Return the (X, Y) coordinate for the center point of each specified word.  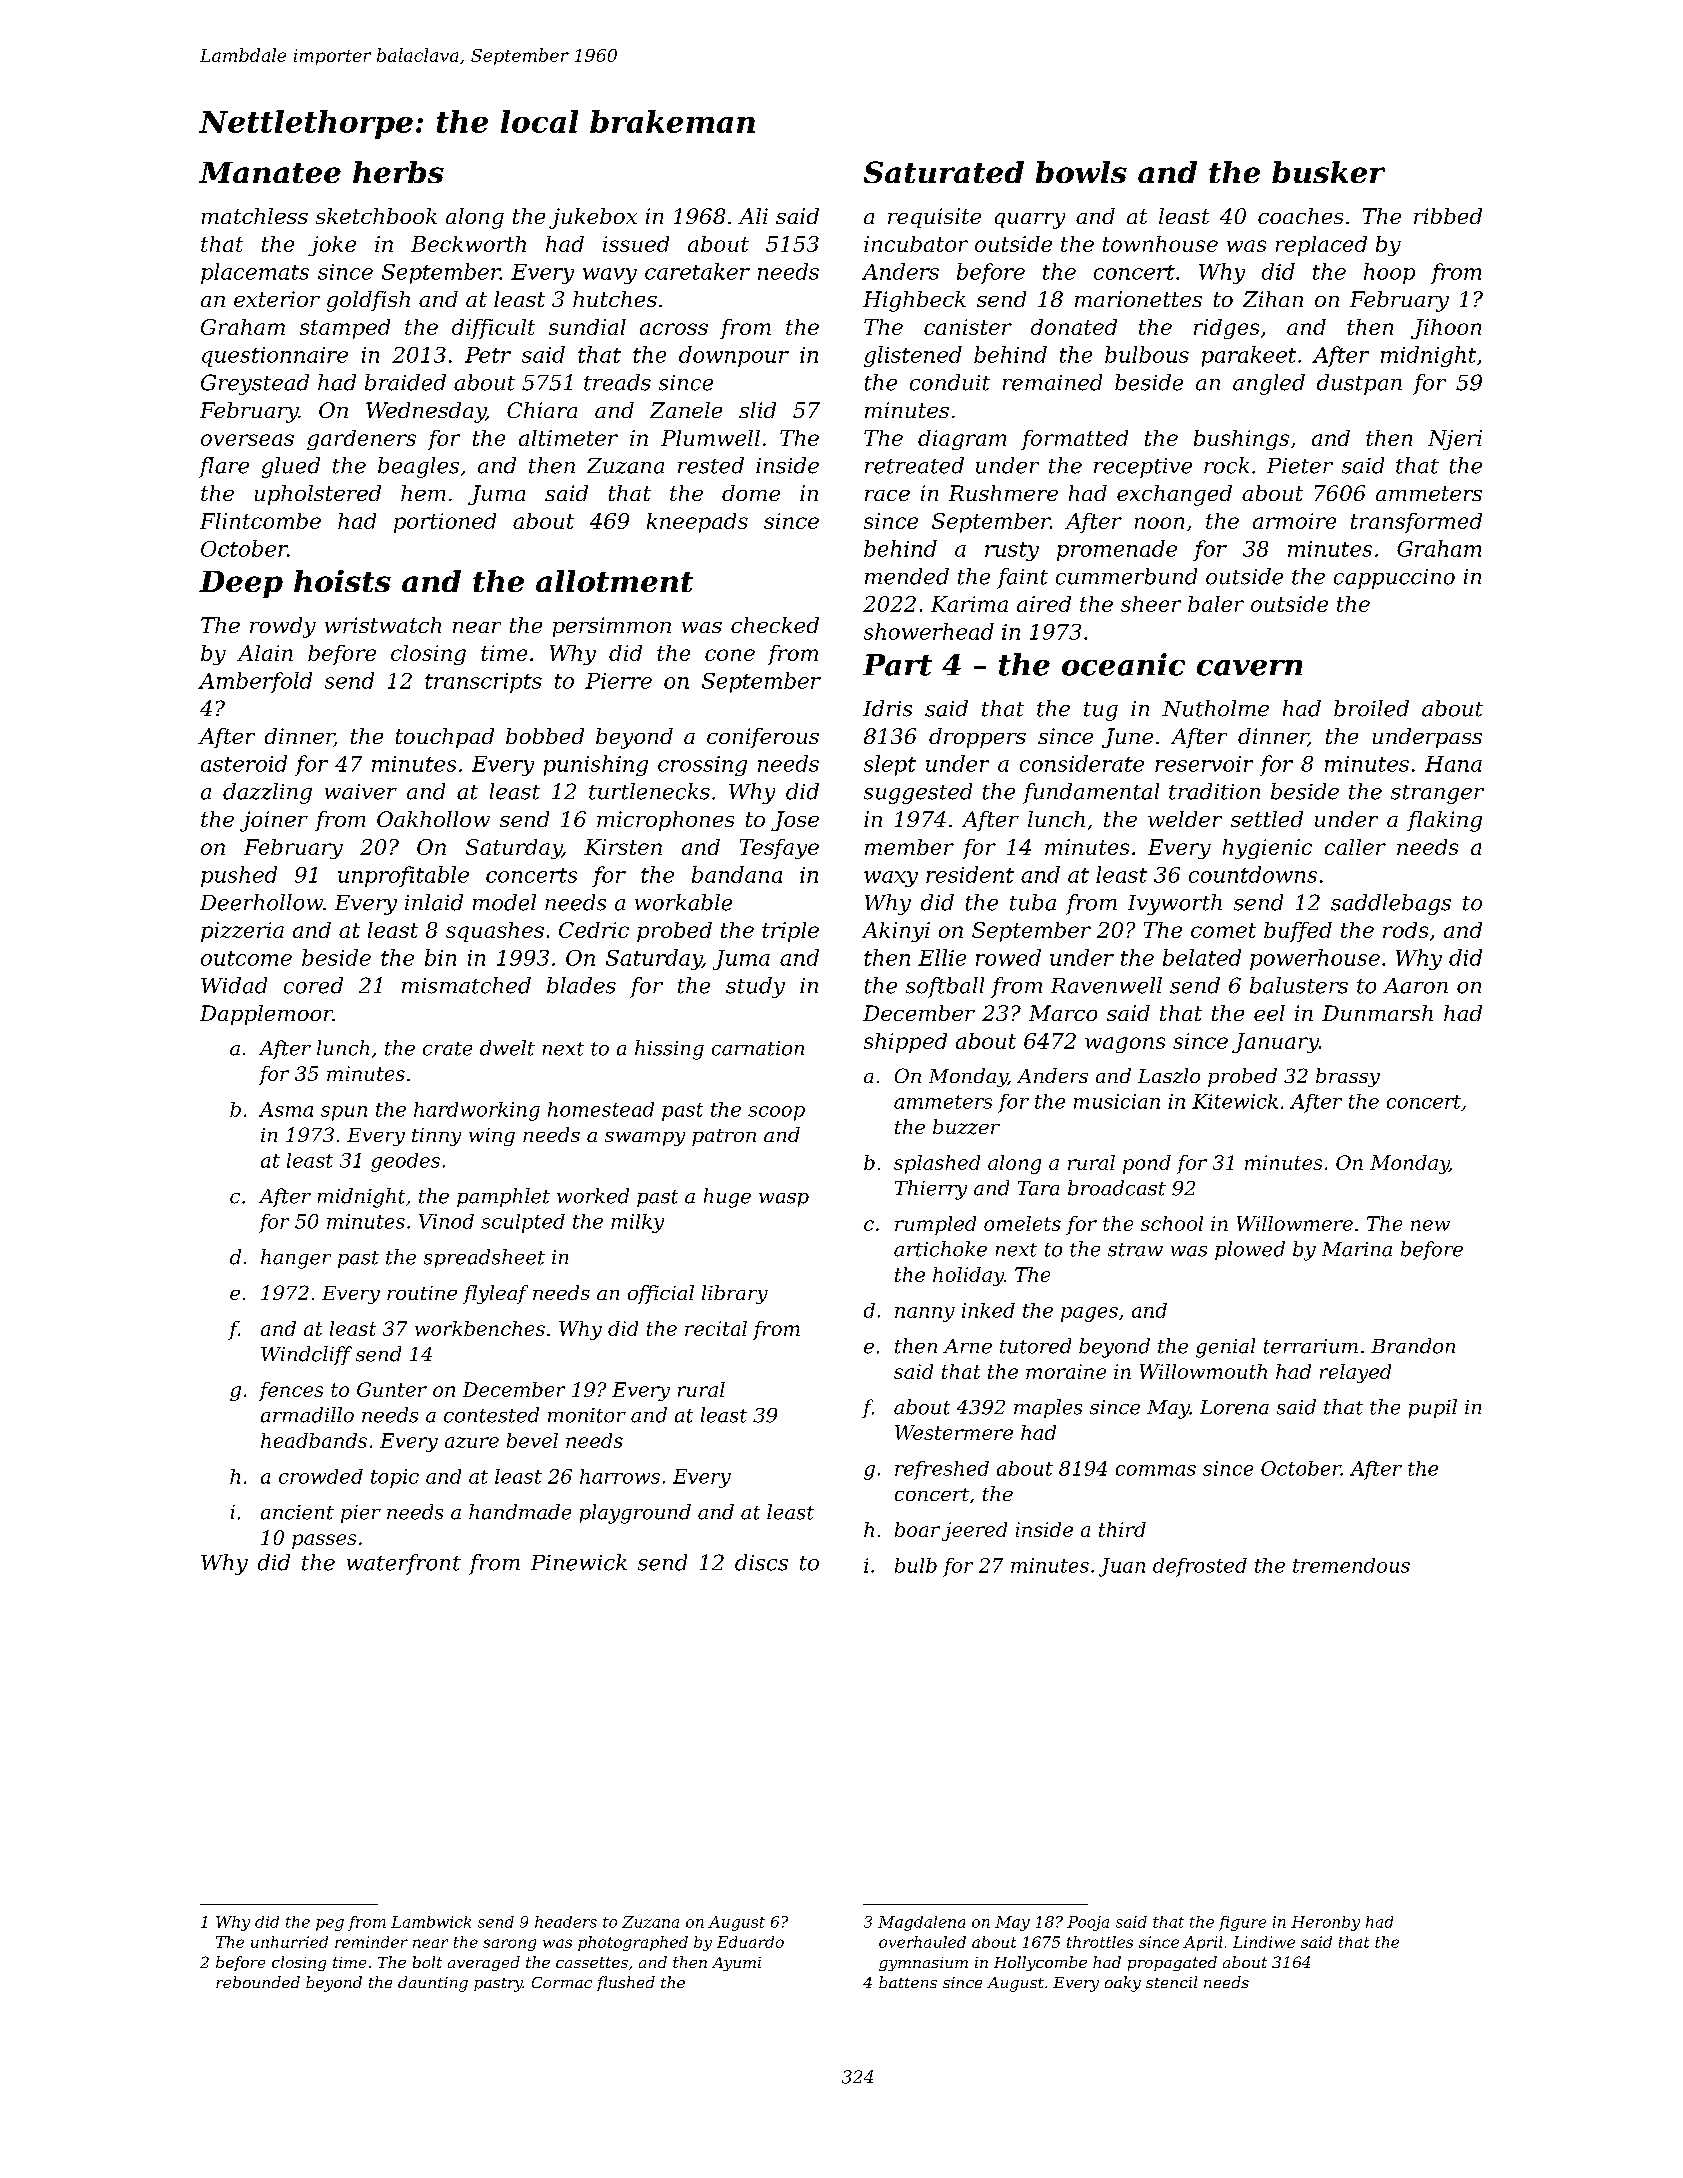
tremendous (1351, 1565)
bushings (1241, 440)
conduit (950, 382)
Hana (1453, 764)
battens (908, 1982)
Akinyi (896, 932)
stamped (345, 329)
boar (917, 1529)
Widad (234, 985)
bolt (427, 1962)
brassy (1348, 1077)
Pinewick (579, 1562)
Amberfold (255, 682)
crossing (702, 766)
